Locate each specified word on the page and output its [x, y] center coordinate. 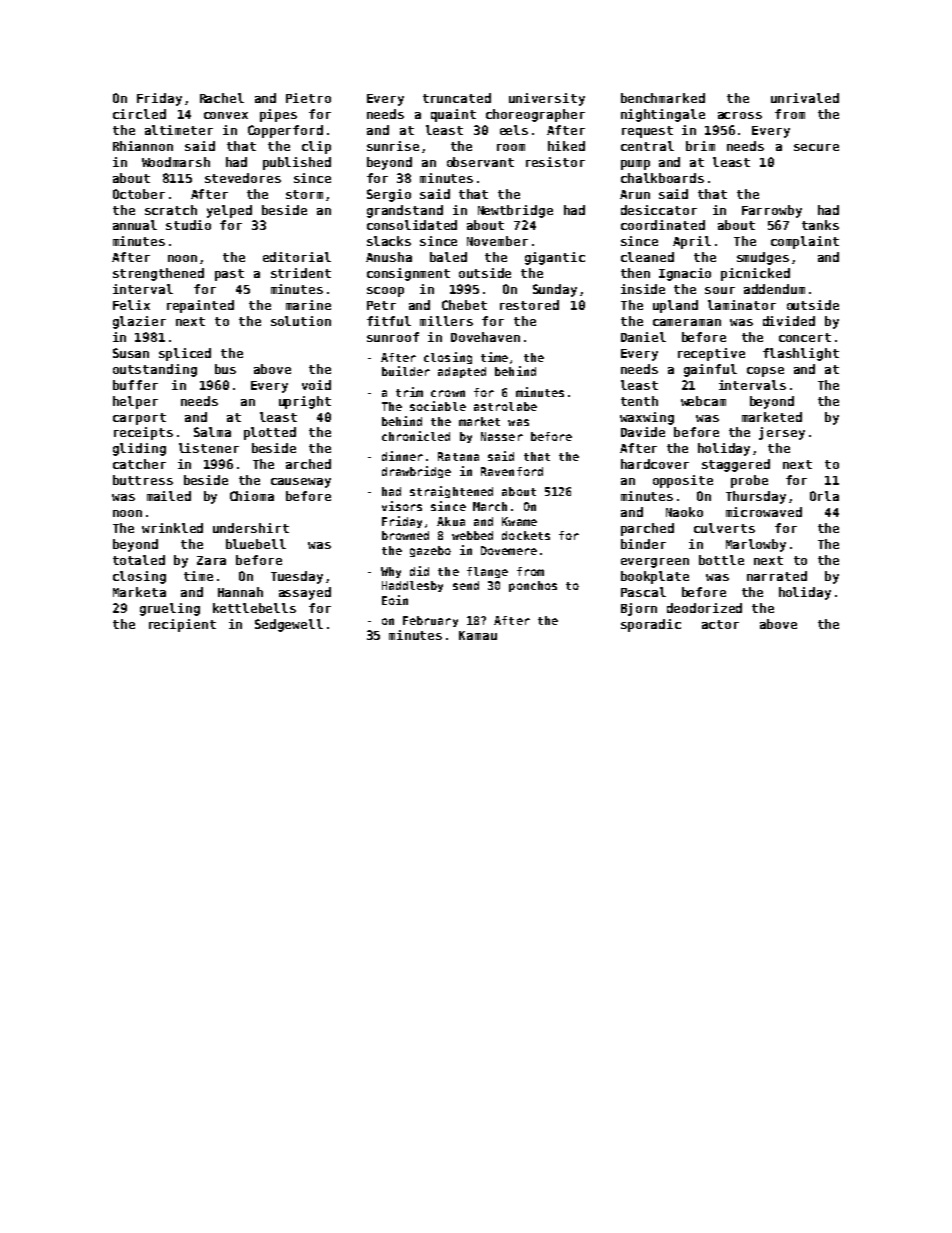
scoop [385, 292]
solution [301, 321]
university [547, 99]
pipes [278, 115]
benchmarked [663, 98]
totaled [139, 560]
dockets [526, 535]
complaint [805, 242]
